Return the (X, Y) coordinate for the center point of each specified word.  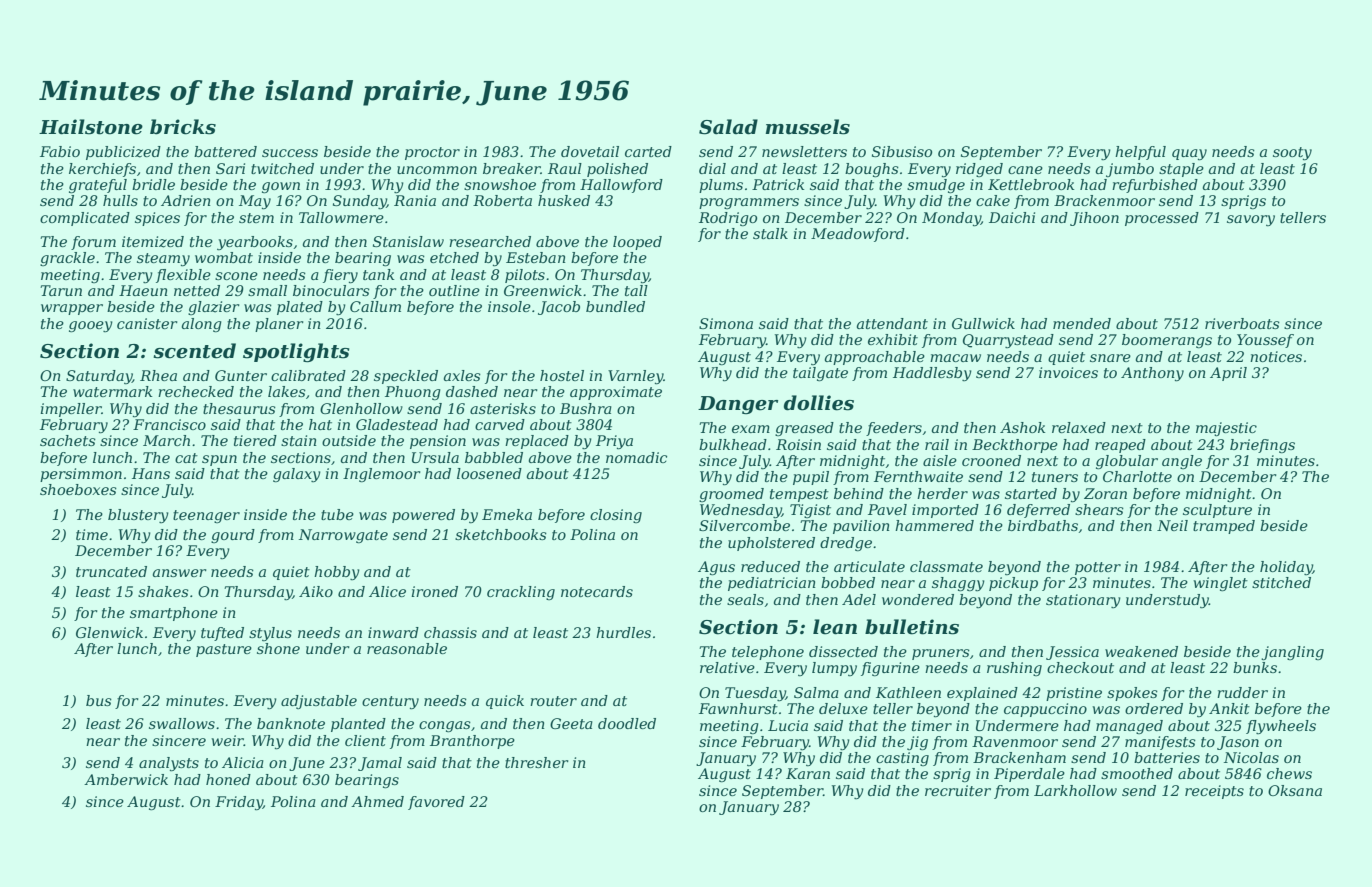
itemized (153, 242)
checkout (1080, 667)
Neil (1172, 525)
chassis (450, 632)
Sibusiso (902, 151)
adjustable (319, 702)
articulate (869, 566)
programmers (749, 203)
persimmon (81, 475)
